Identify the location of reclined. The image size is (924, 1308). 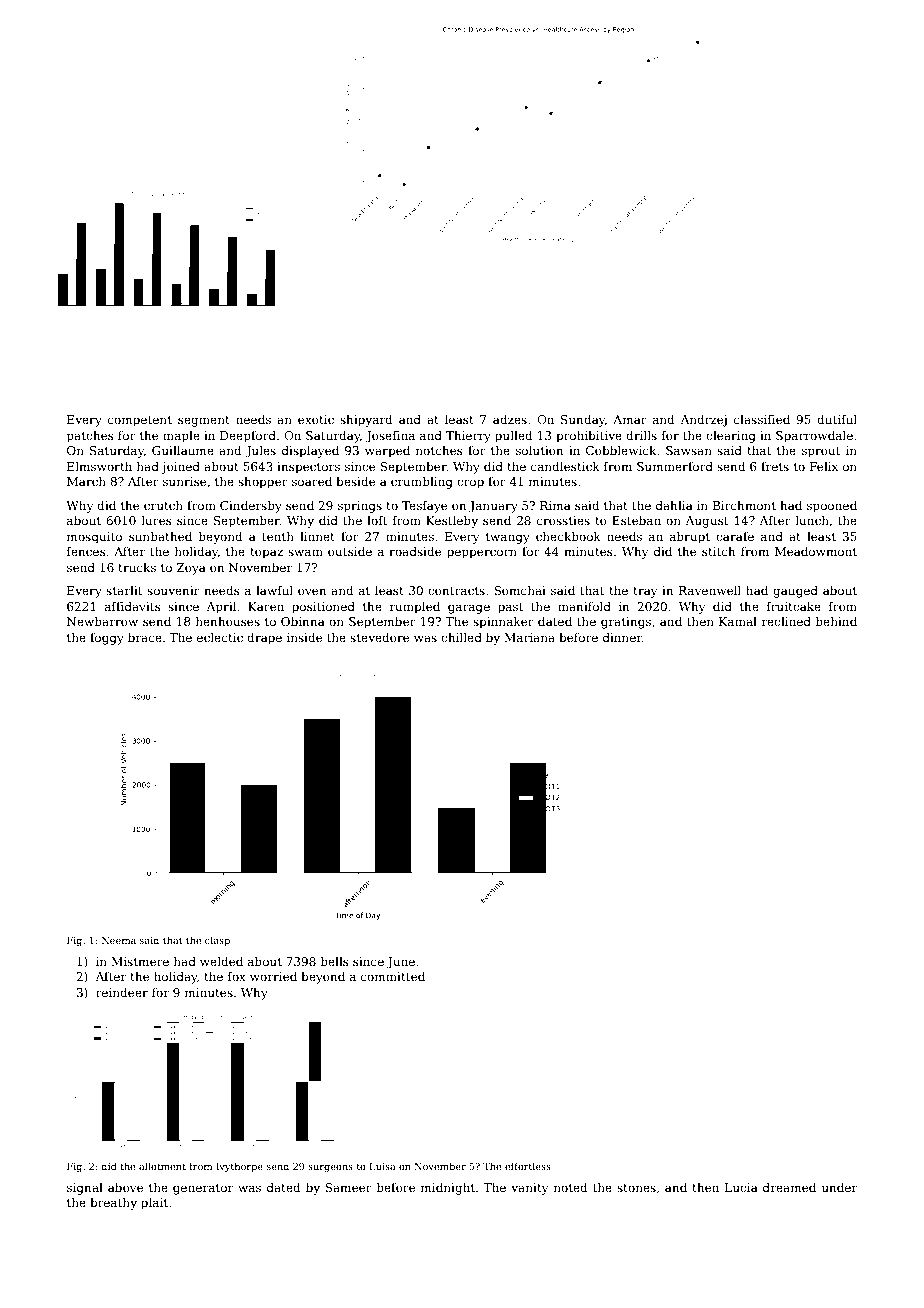
(786, 621).
